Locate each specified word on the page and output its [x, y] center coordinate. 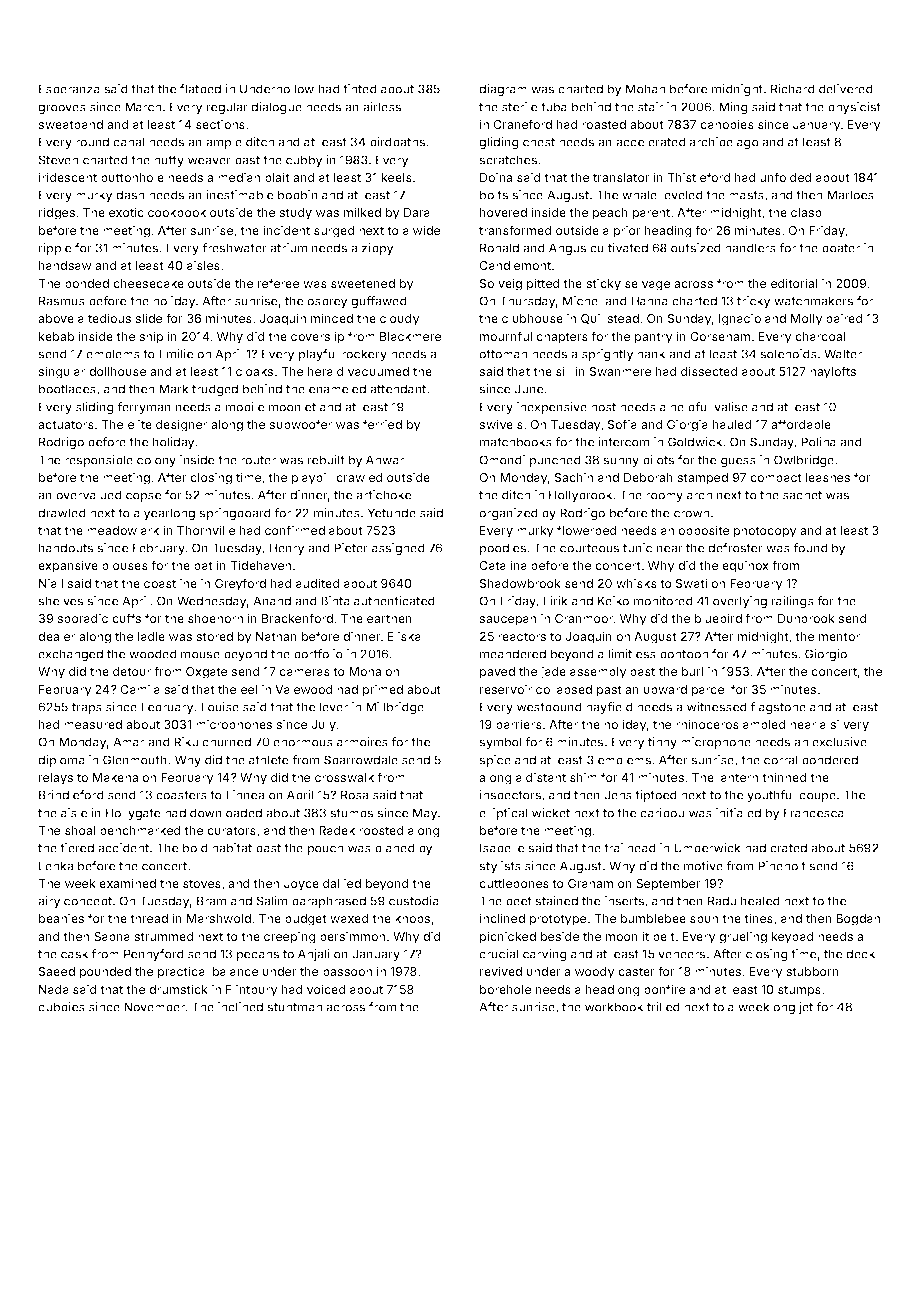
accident [123, 848]
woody [595, 973]
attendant [398, 389]
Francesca [814, 813]
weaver [209, 161]
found [810, 548]
